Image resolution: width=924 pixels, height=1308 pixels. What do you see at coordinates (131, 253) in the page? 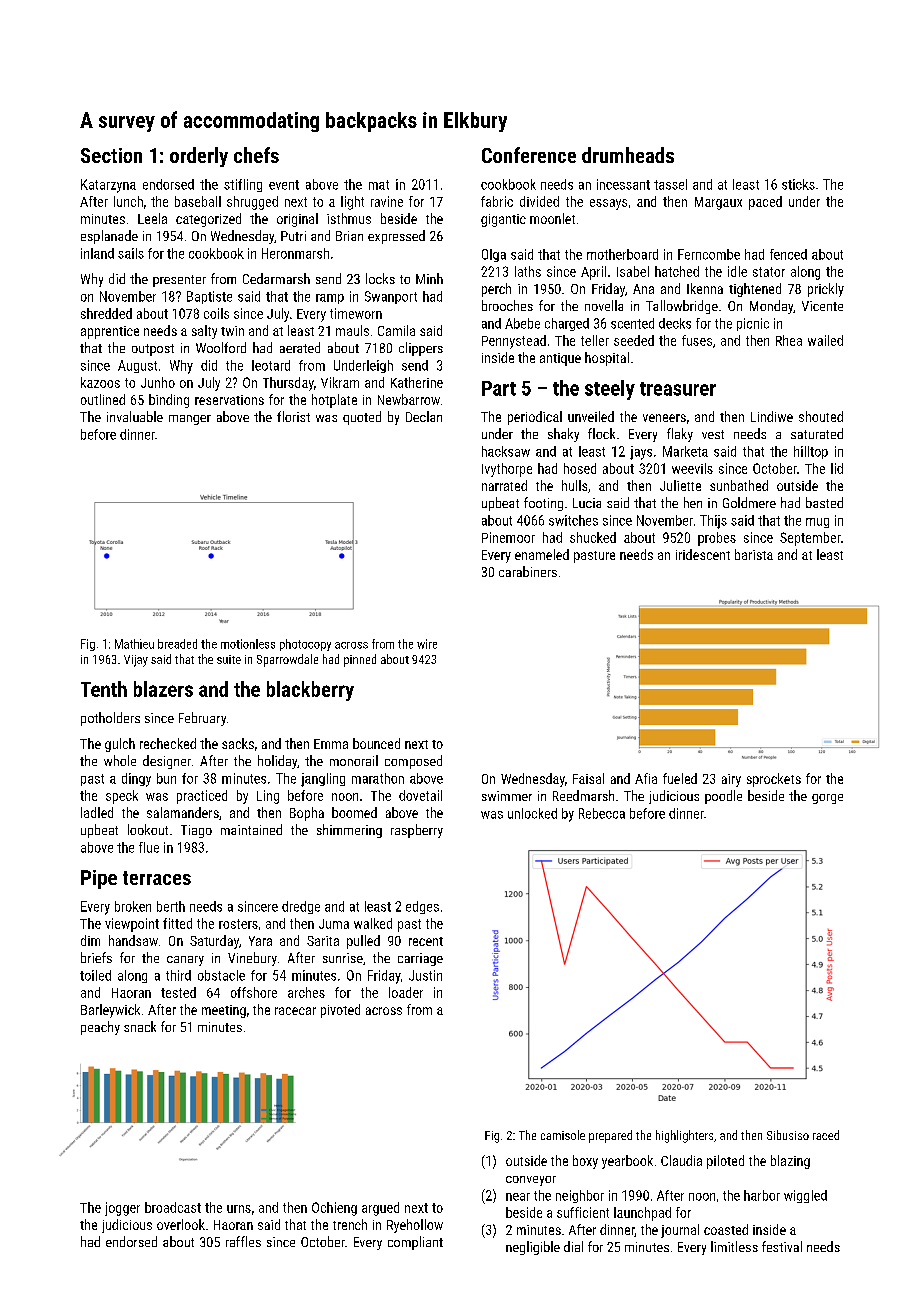
I see `sails` at bounding box center [131, 253].
